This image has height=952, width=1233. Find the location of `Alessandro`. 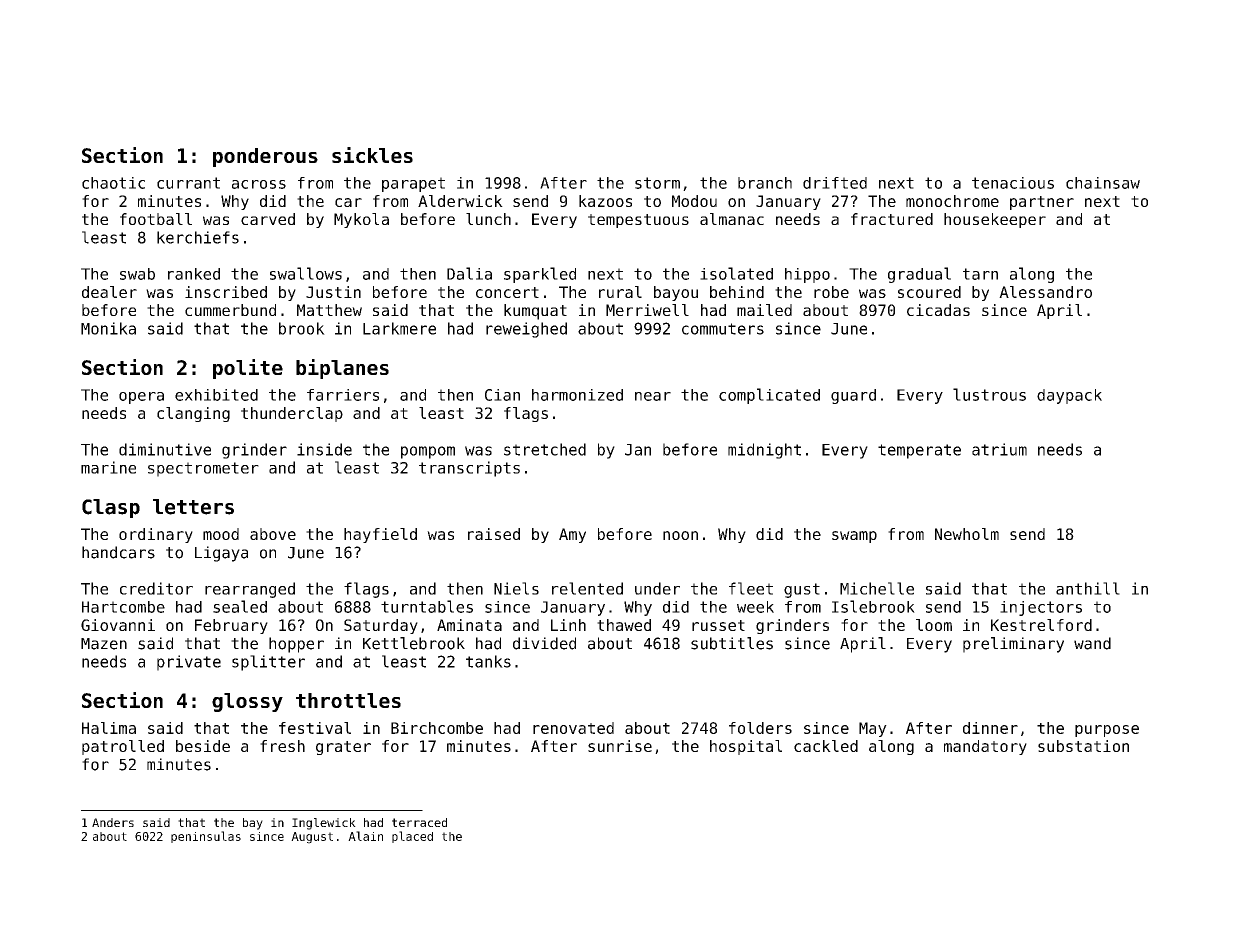

Alessandro is located at coordinates (1045, 292).
